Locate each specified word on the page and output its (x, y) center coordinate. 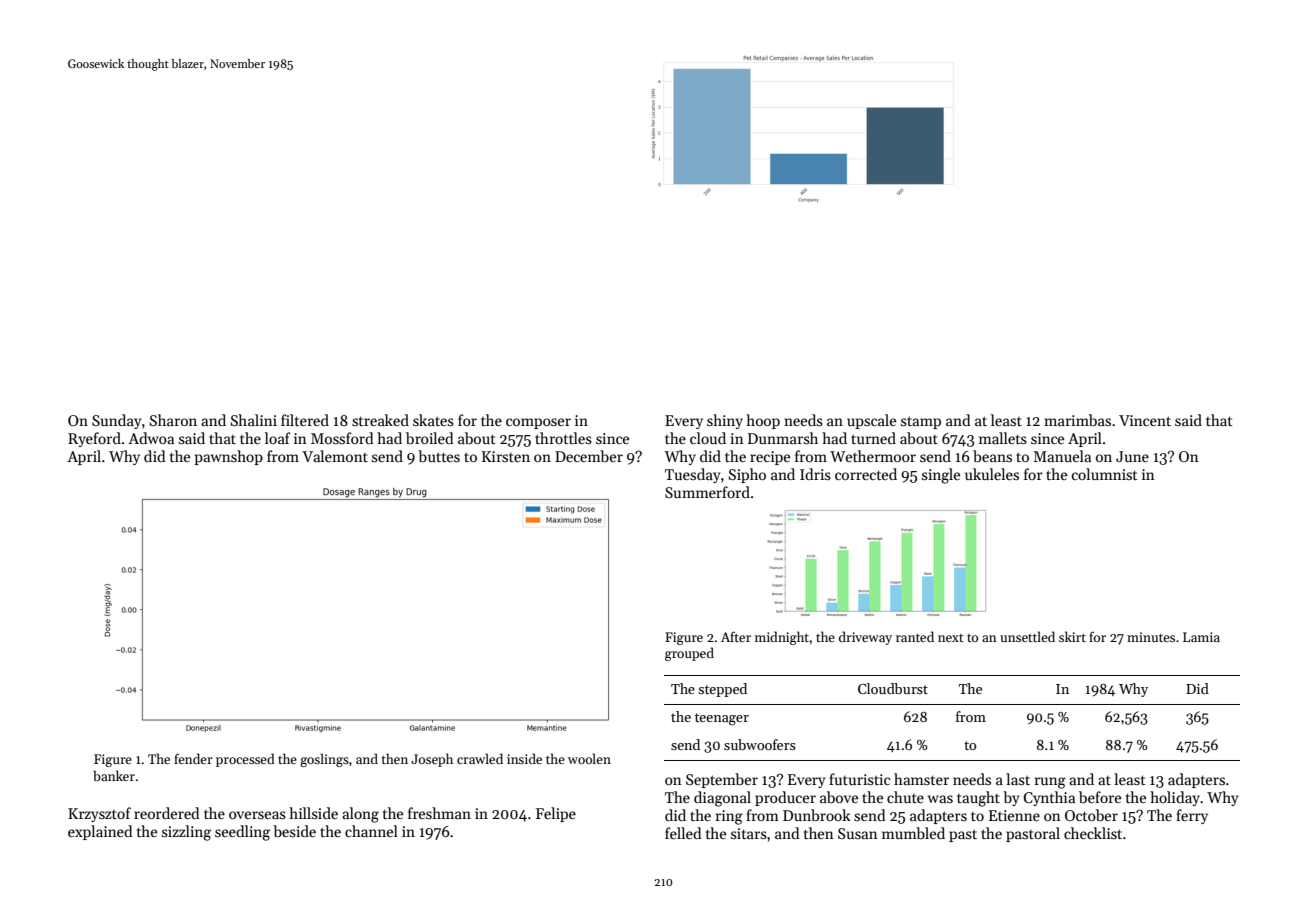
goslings (324, 760)
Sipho (747, 475)
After (736, 636)
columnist (1105, 474)
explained (100, 832)
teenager (722, 719)
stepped (722, 690)
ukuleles (992, 474)
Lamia (1201, 637)
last (1018, 779)
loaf (278, 438)
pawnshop (228, 457)
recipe (770, 458)
